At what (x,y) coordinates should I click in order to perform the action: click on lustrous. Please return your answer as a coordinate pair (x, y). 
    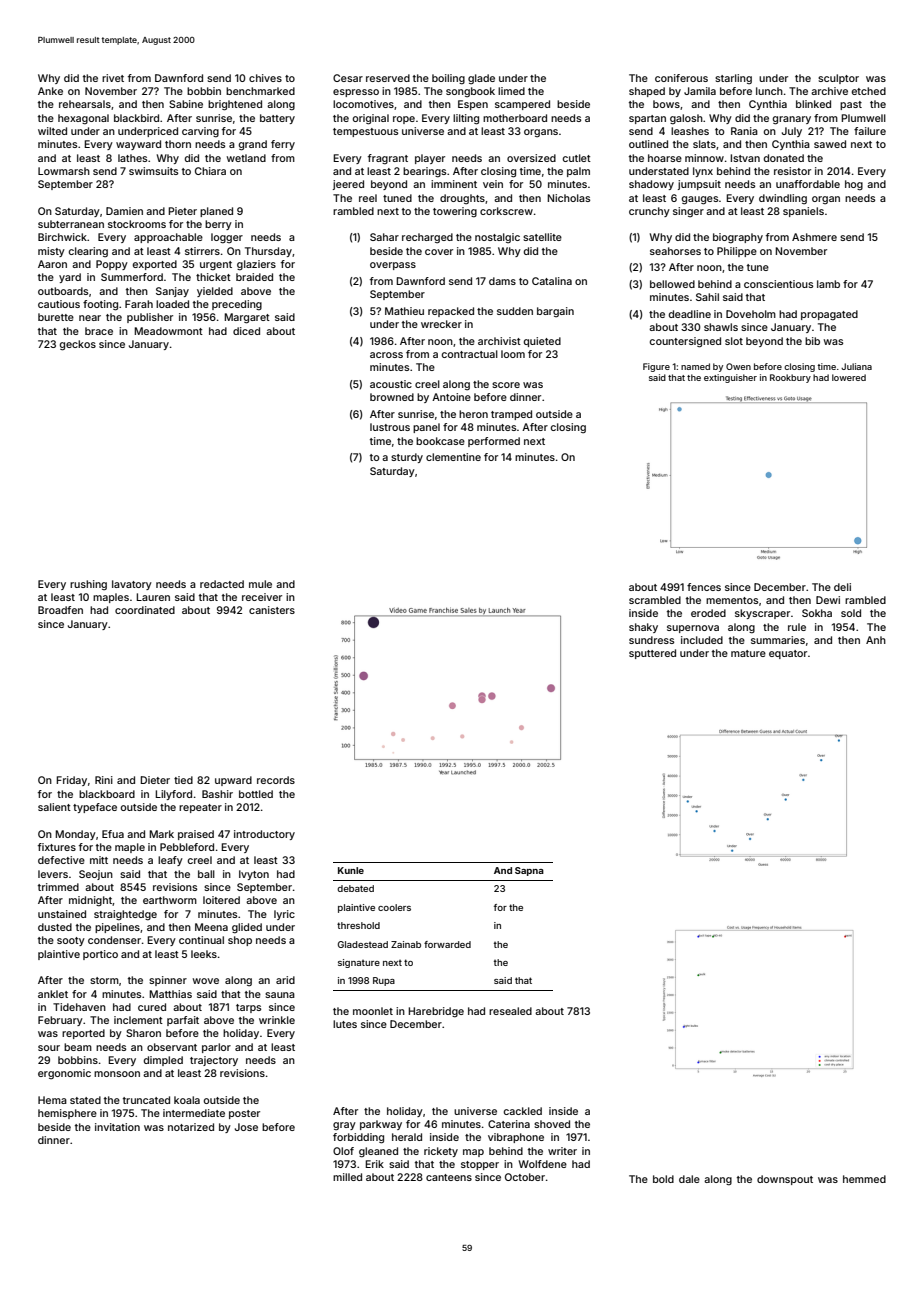
    Looking at the image, I should click on (390, 427).
